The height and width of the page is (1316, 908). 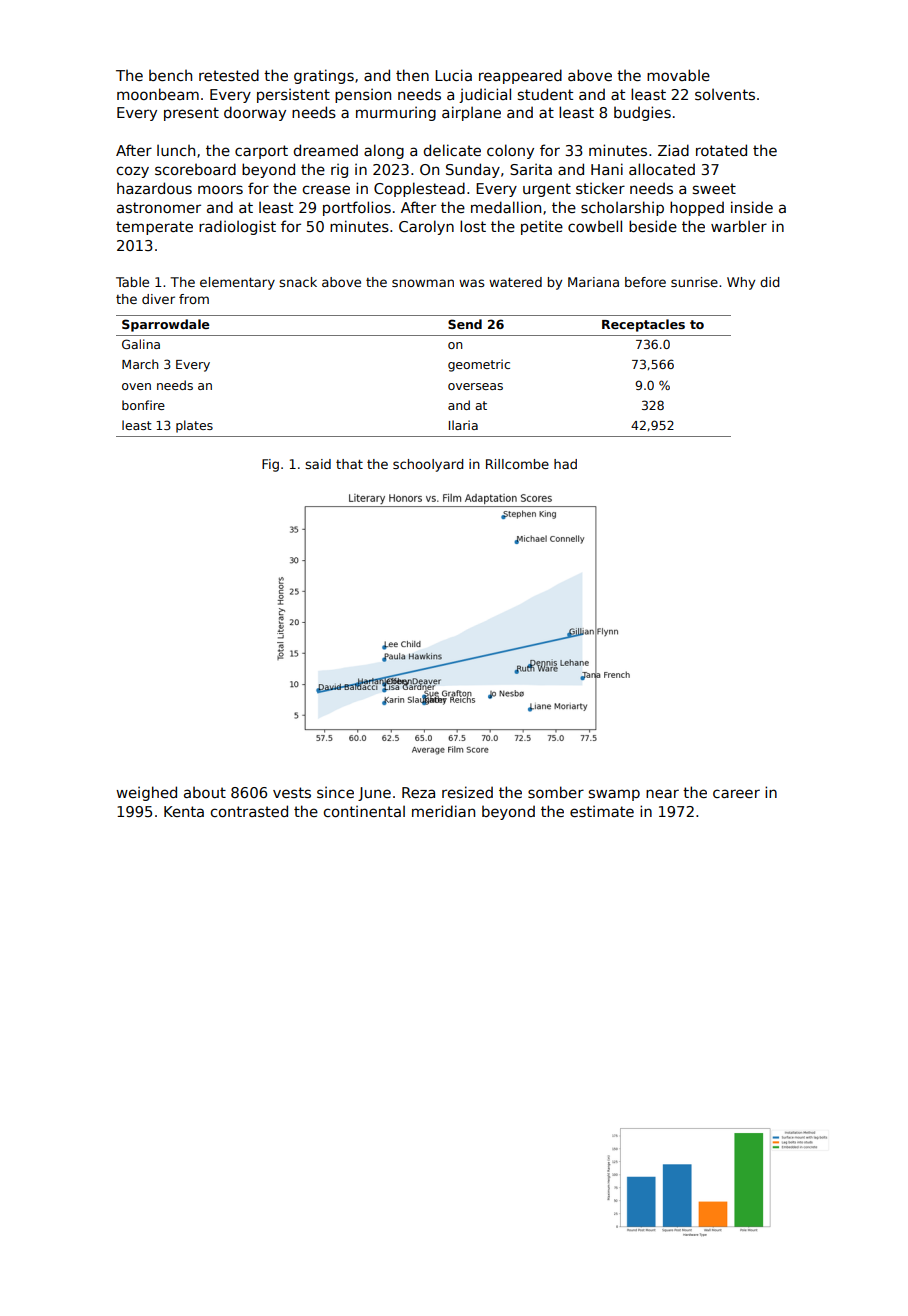 What do you see at coordinates (517, 464) in the page?
I see `Rillcombe` at bounding box center [517, 464].
